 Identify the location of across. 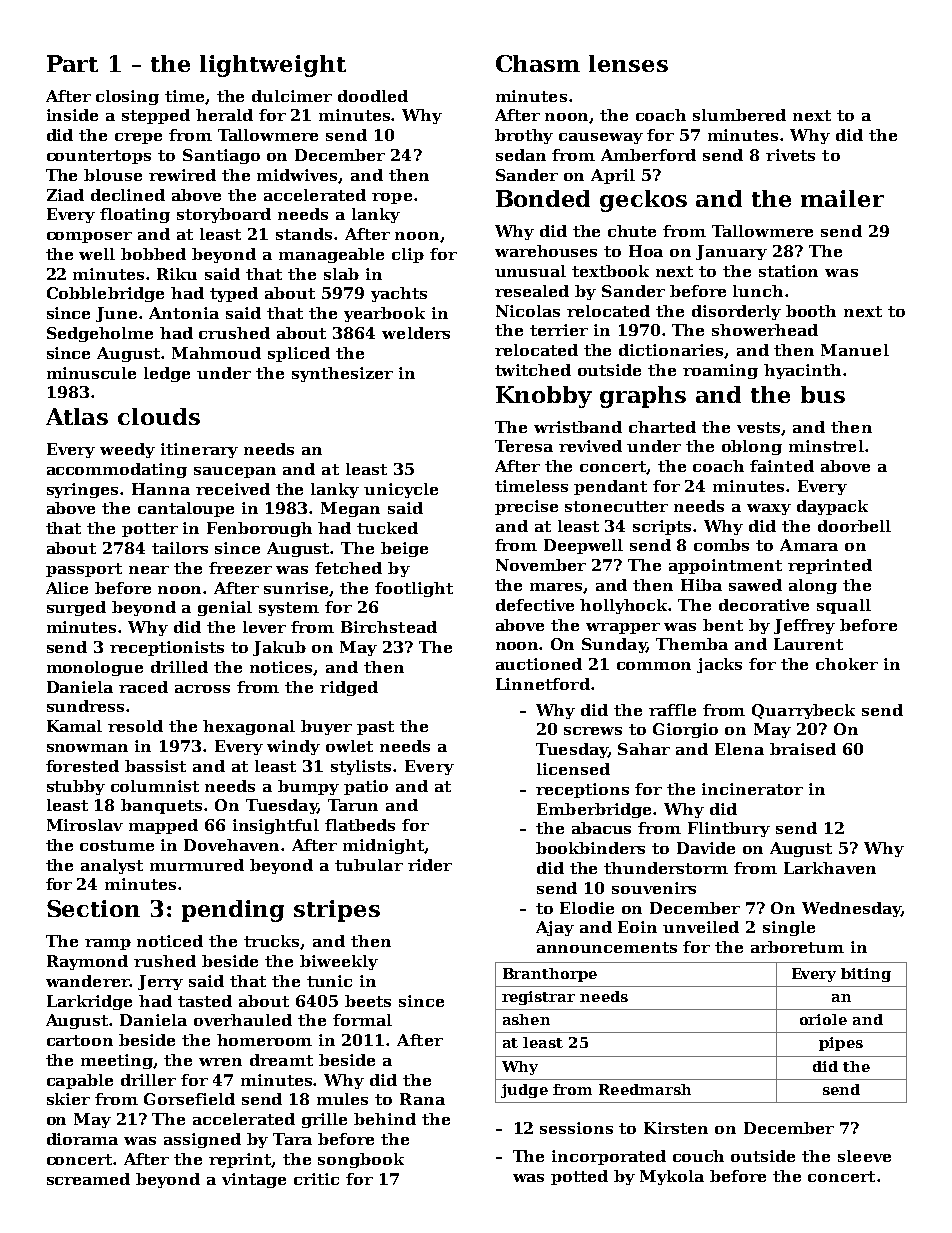
(202, 689).
